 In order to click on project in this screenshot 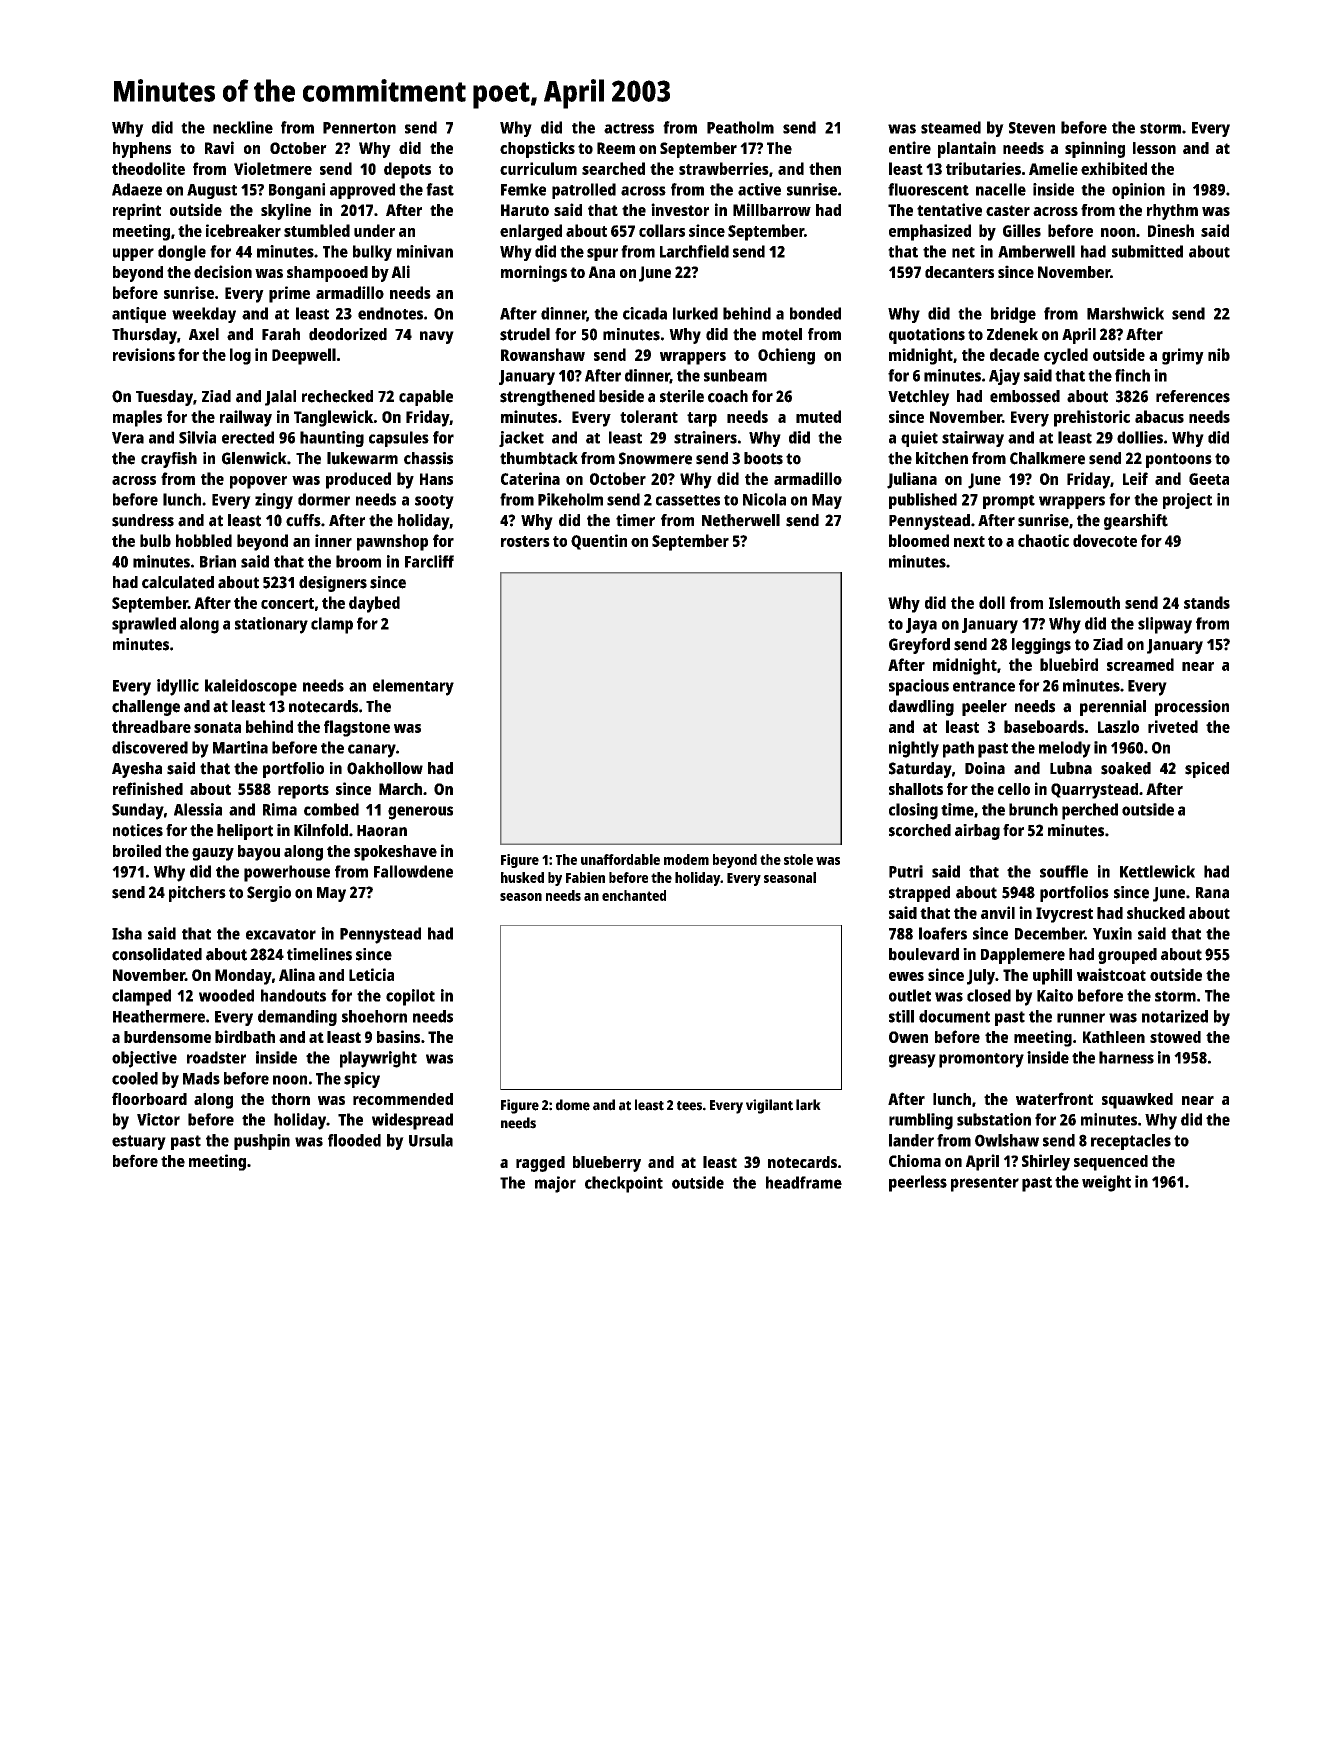, I will do `click(1187, 501)`.
